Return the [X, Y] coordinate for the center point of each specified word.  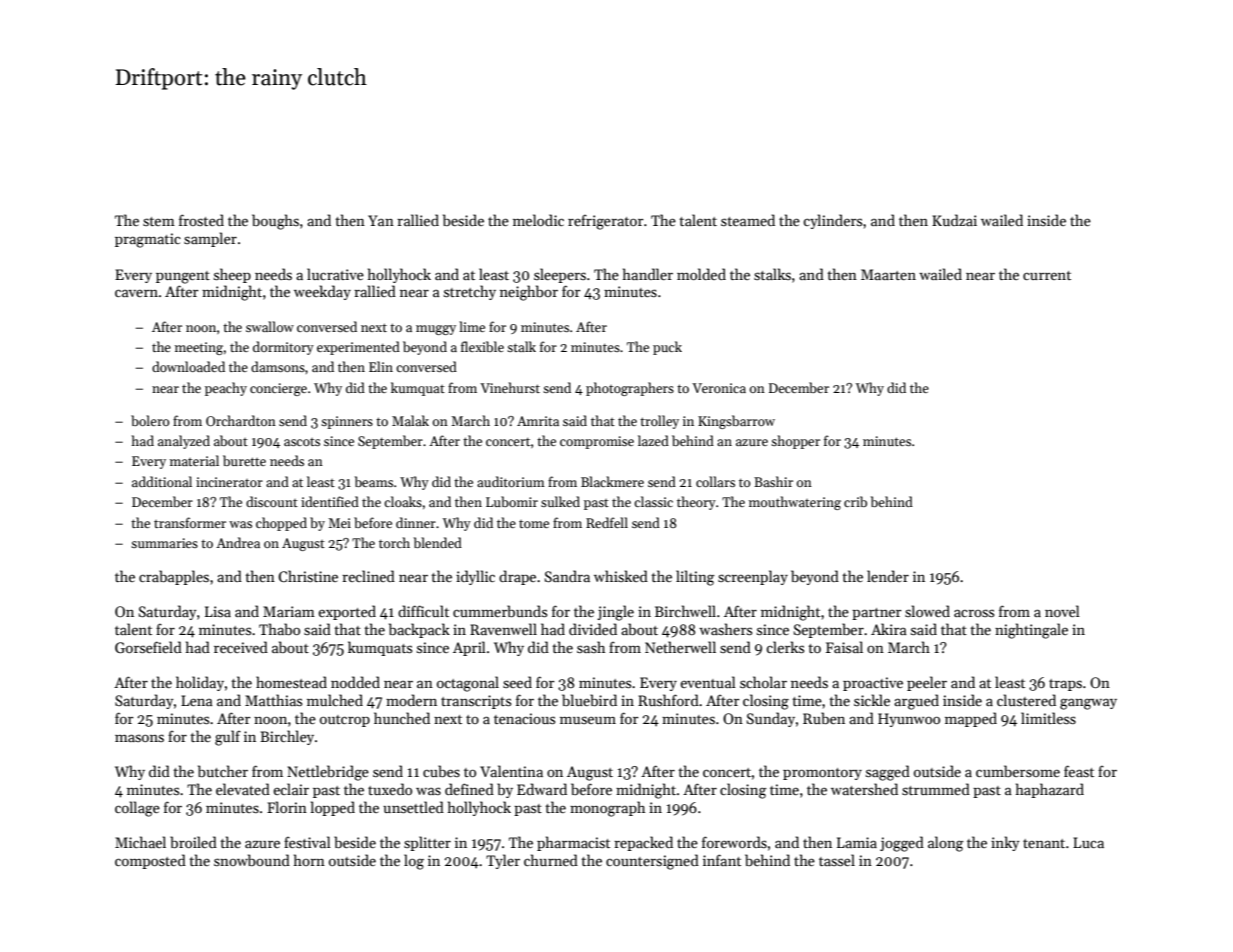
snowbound [252, 860]
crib [855, 501]
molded [701, 274]
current [1047, 275]
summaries [164, 543]
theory [696, 503]
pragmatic [148, 240]
